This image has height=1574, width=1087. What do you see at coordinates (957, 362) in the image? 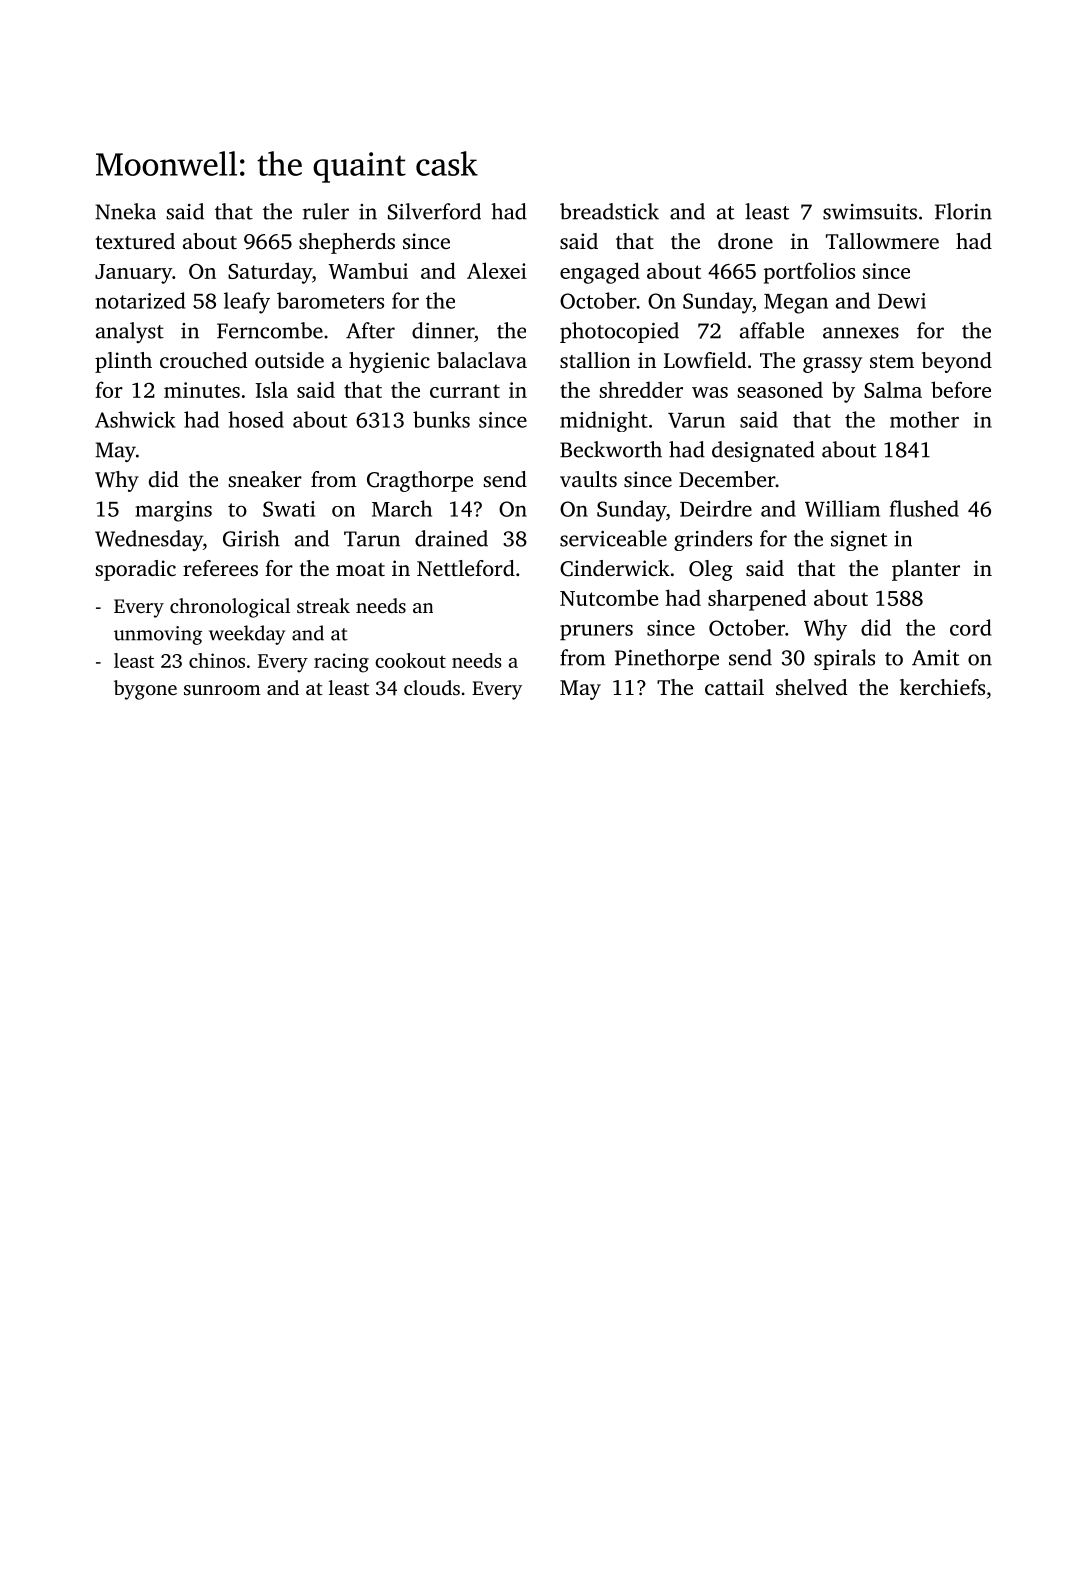
I see `beyond` at bounding box center [957, 362].
